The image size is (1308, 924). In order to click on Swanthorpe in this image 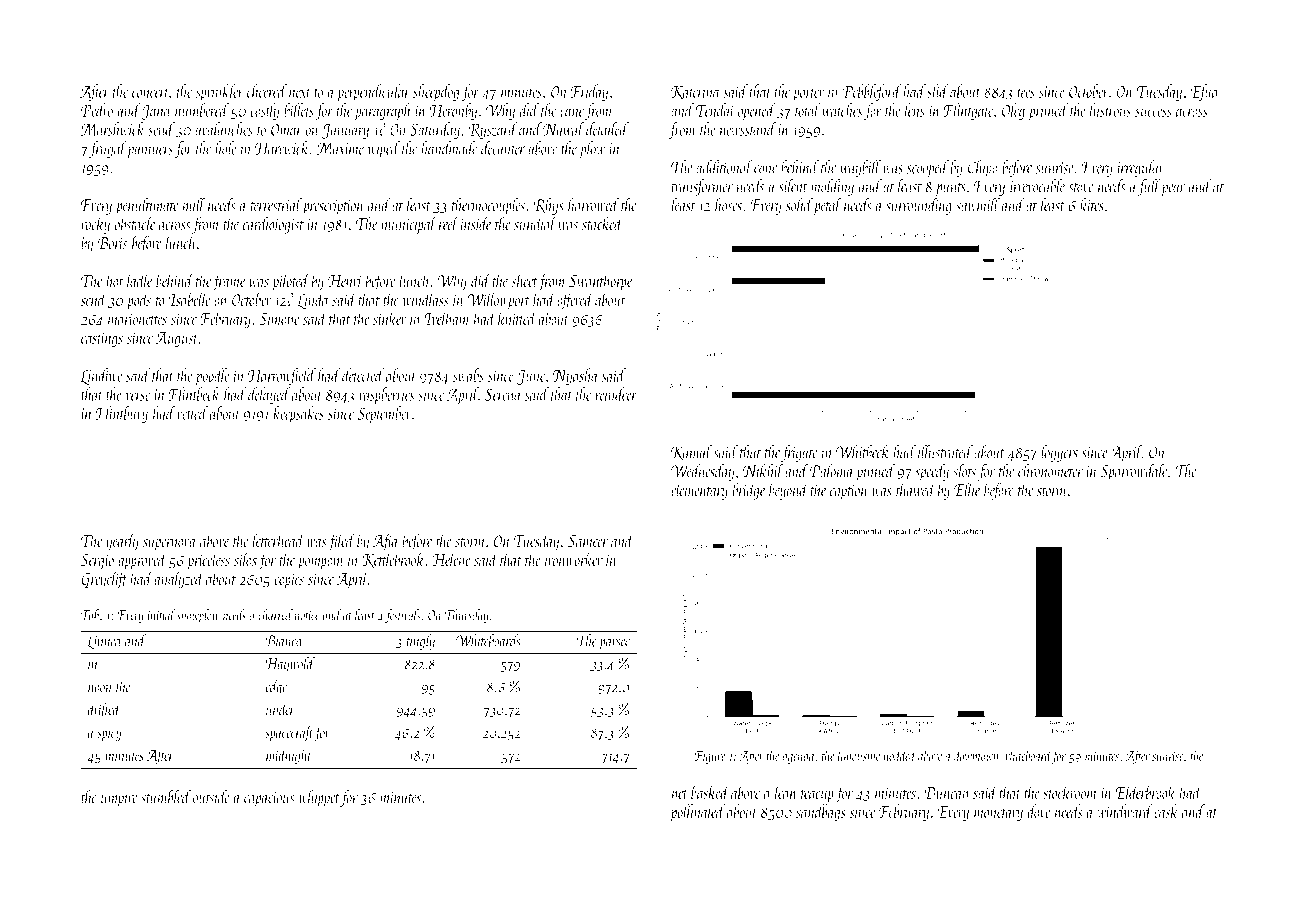, I will do `click(601, 282)`.
